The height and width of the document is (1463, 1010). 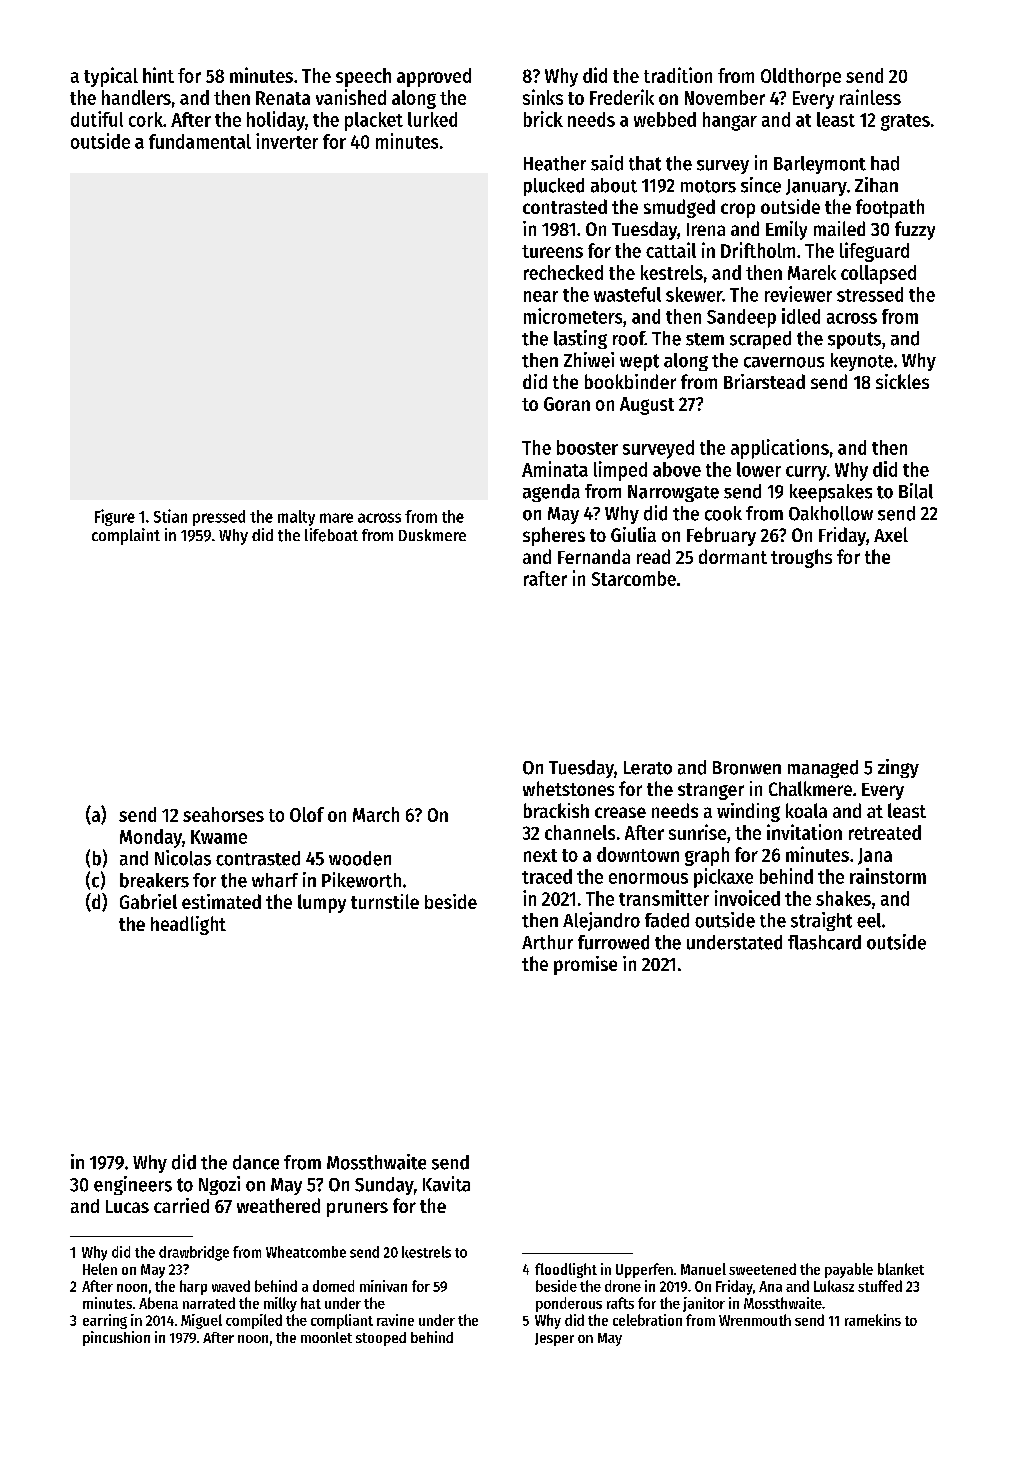 What do you see at coordinates (585, 965) in the document?
I see `promise` at bounding box center [585, 965].
